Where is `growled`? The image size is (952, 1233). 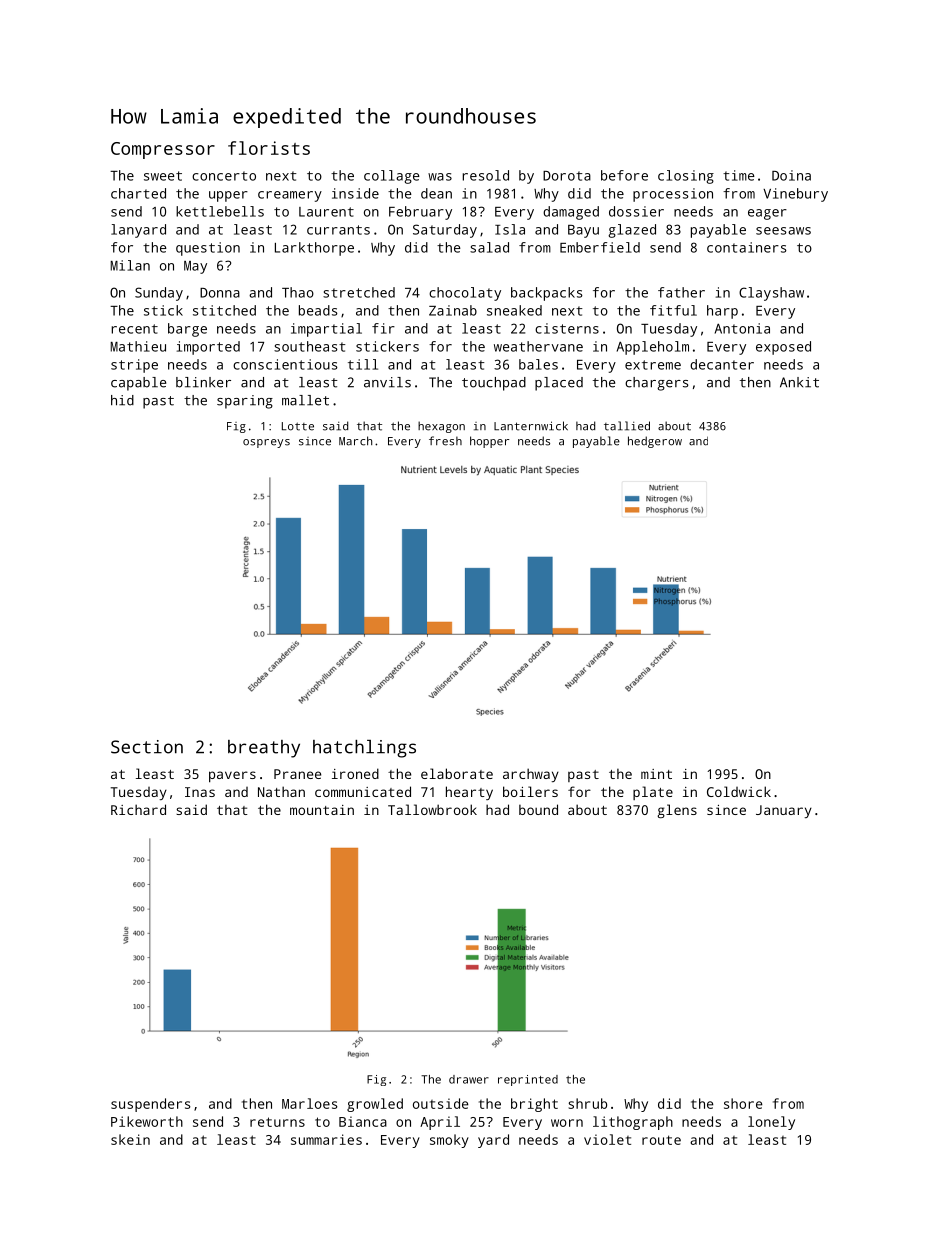
growled is located at coordinates (375, 1105).
